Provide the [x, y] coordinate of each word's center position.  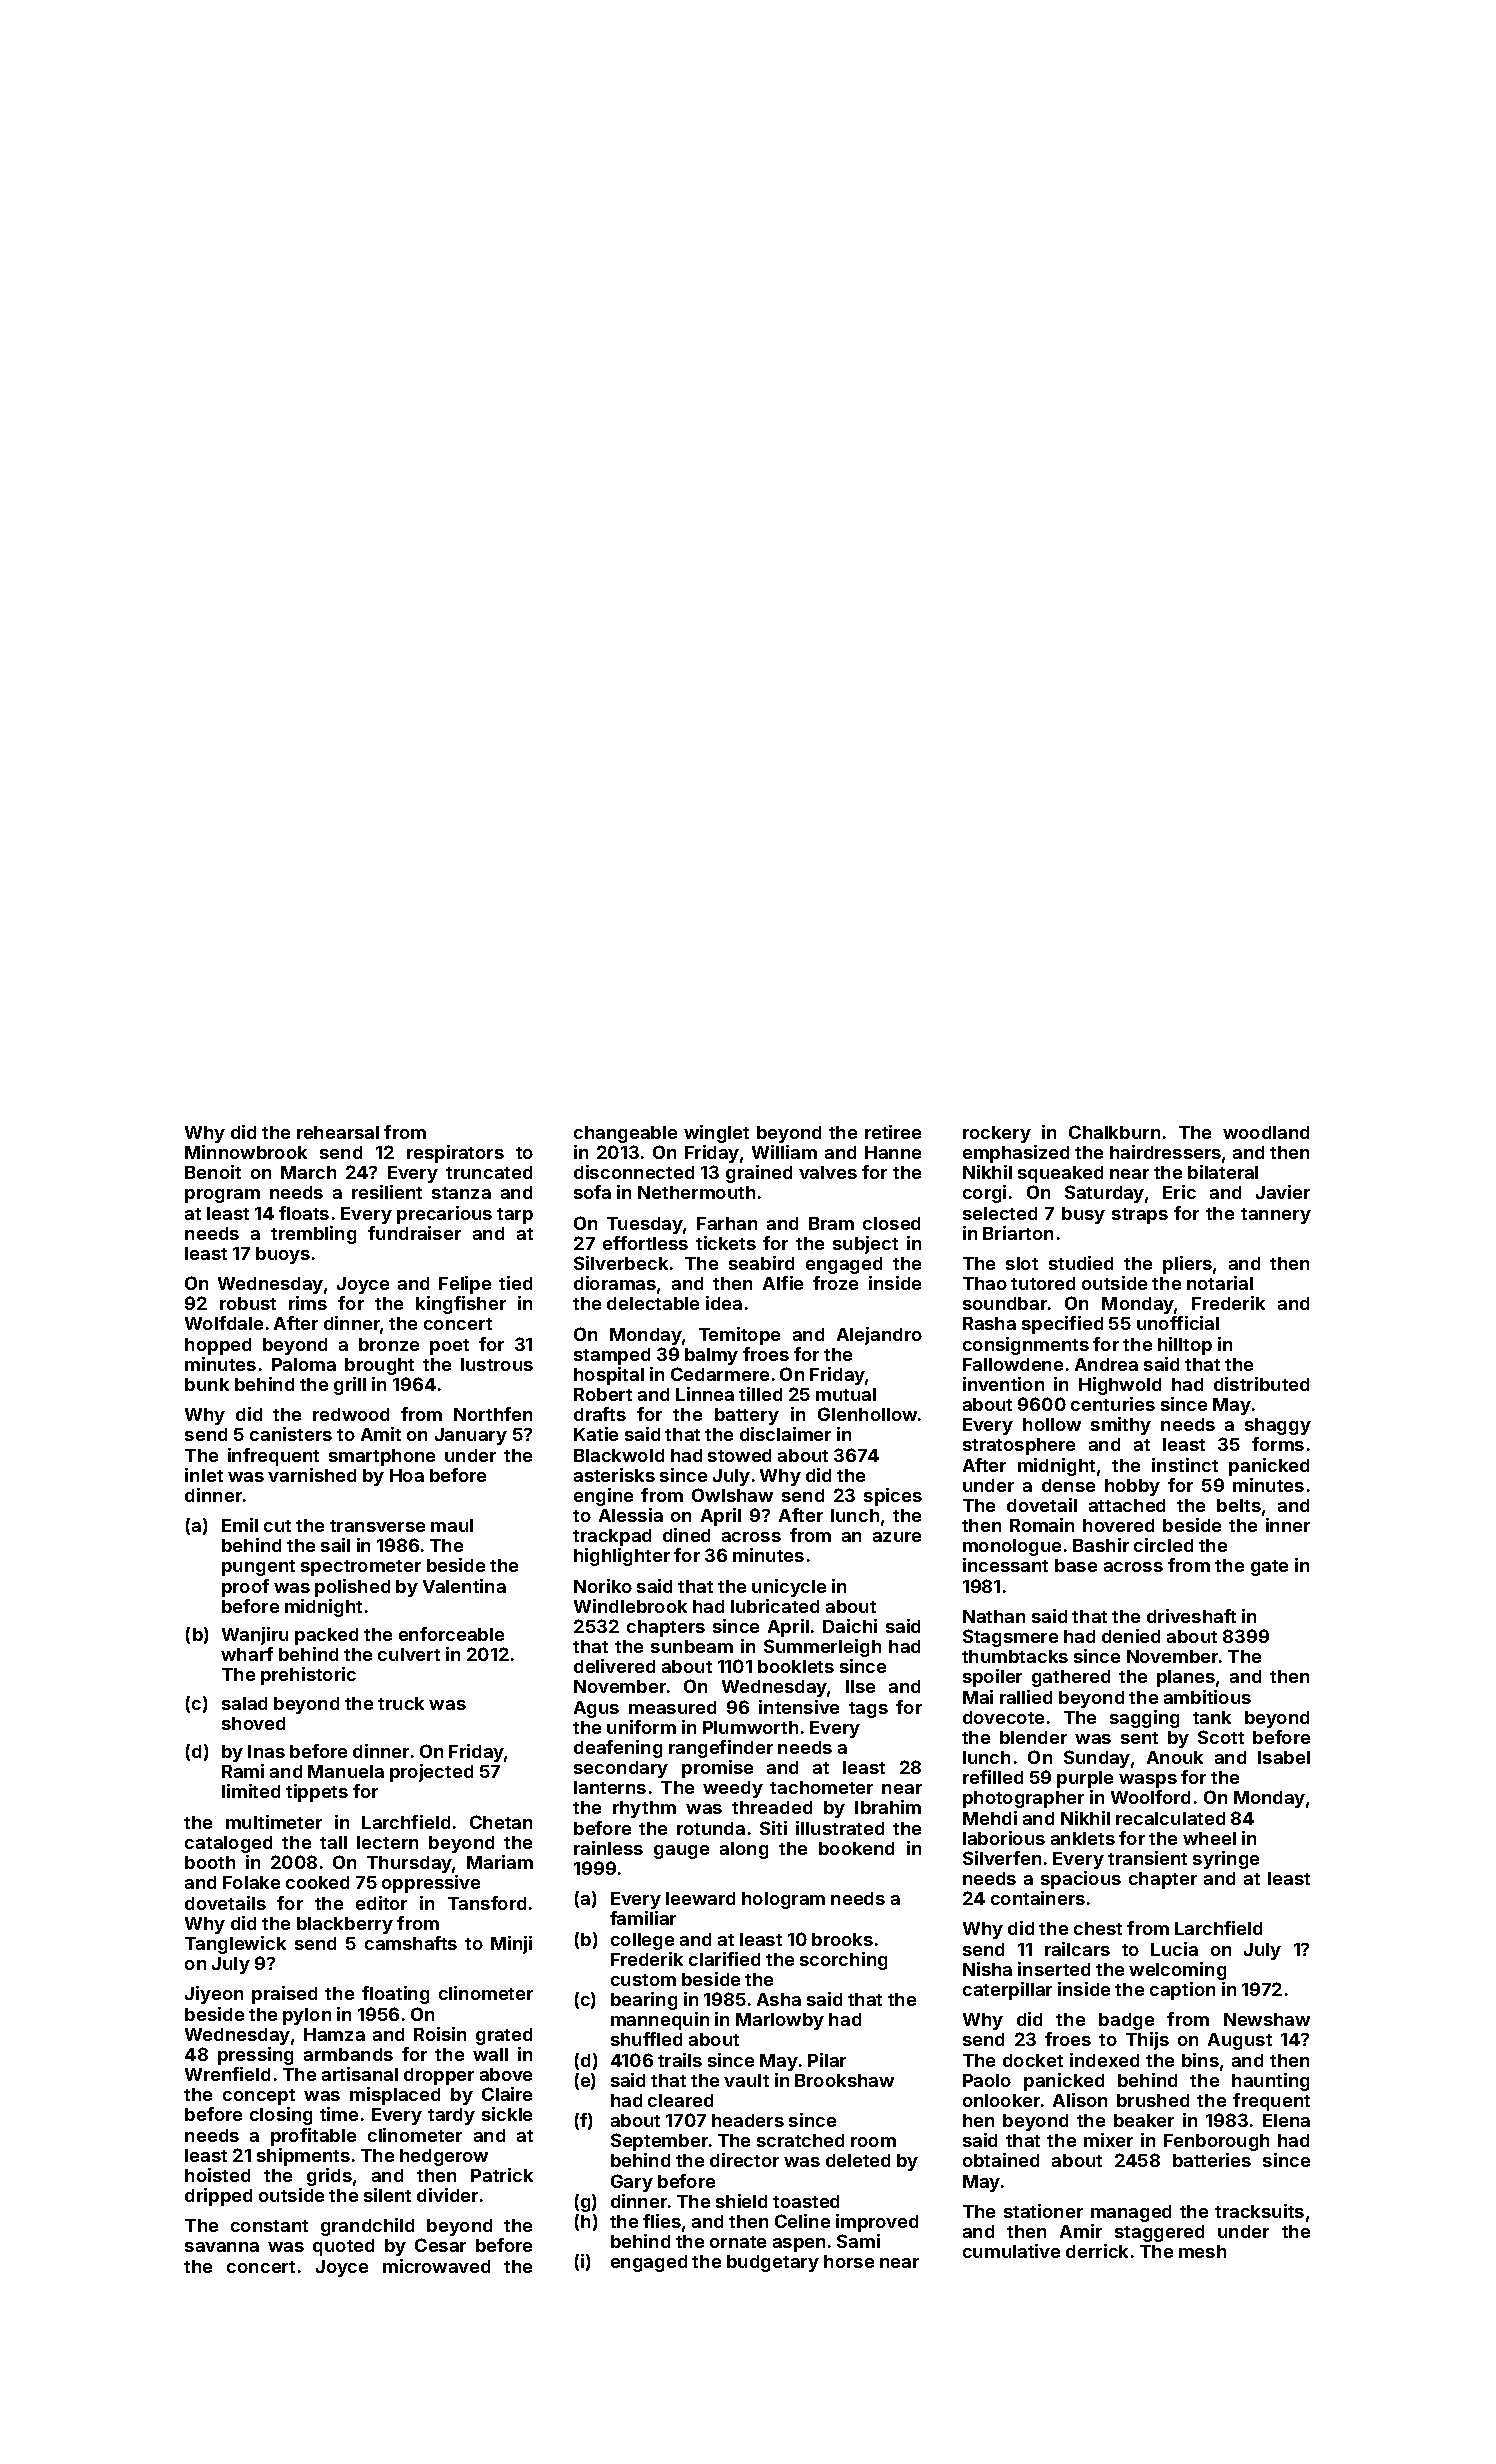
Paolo [987, 2080]
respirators [455, 1154]
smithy [1121, 1426]
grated [504, 2036]
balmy [711, 1356]
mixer [1108, 2140]
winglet [716, 1134]
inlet [204, 1475]
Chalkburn [1114, 1132]
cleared [680, 2100]
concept [259, 2097]
